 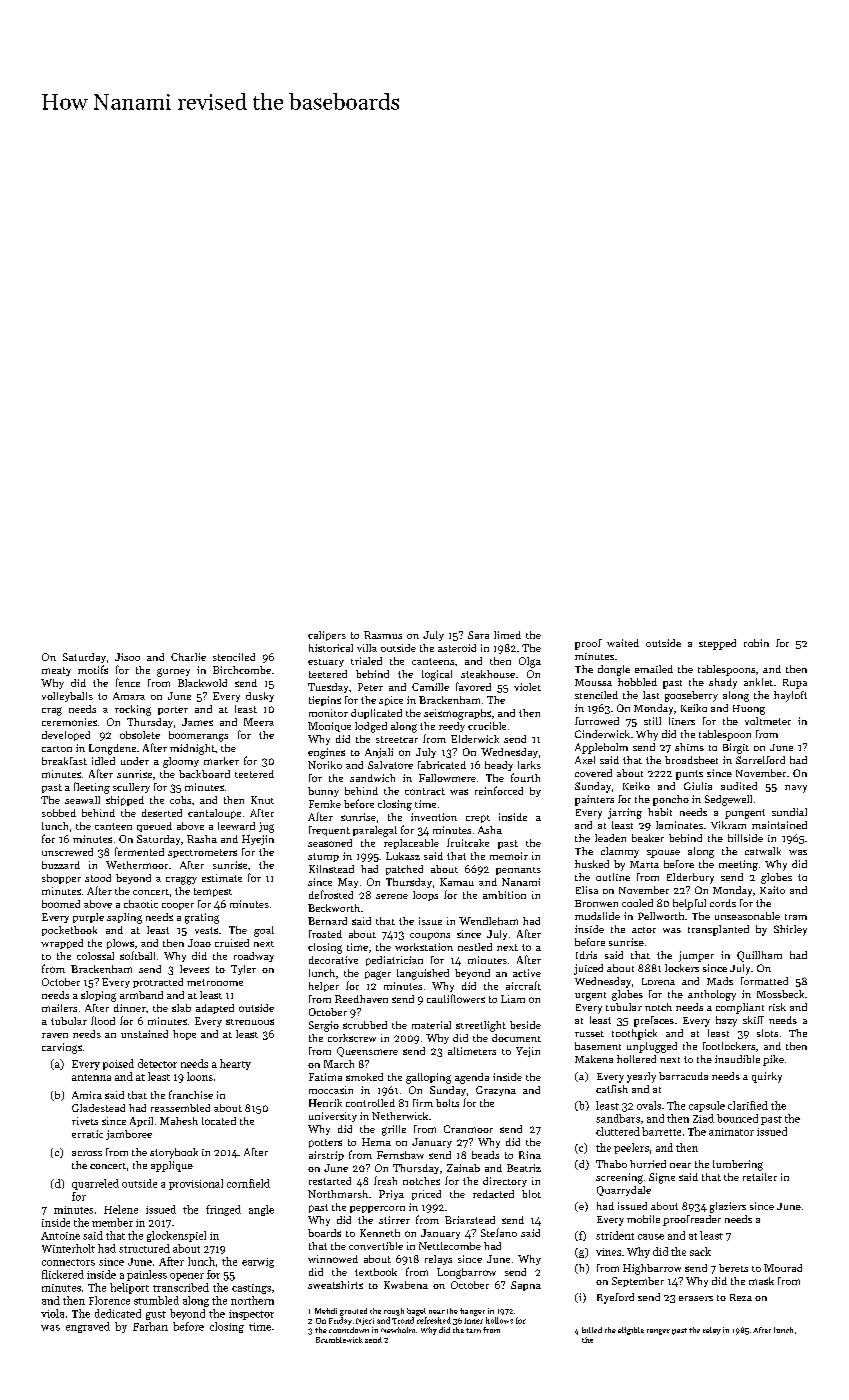 I want to click on loons, so click(x=200, y=1076).
